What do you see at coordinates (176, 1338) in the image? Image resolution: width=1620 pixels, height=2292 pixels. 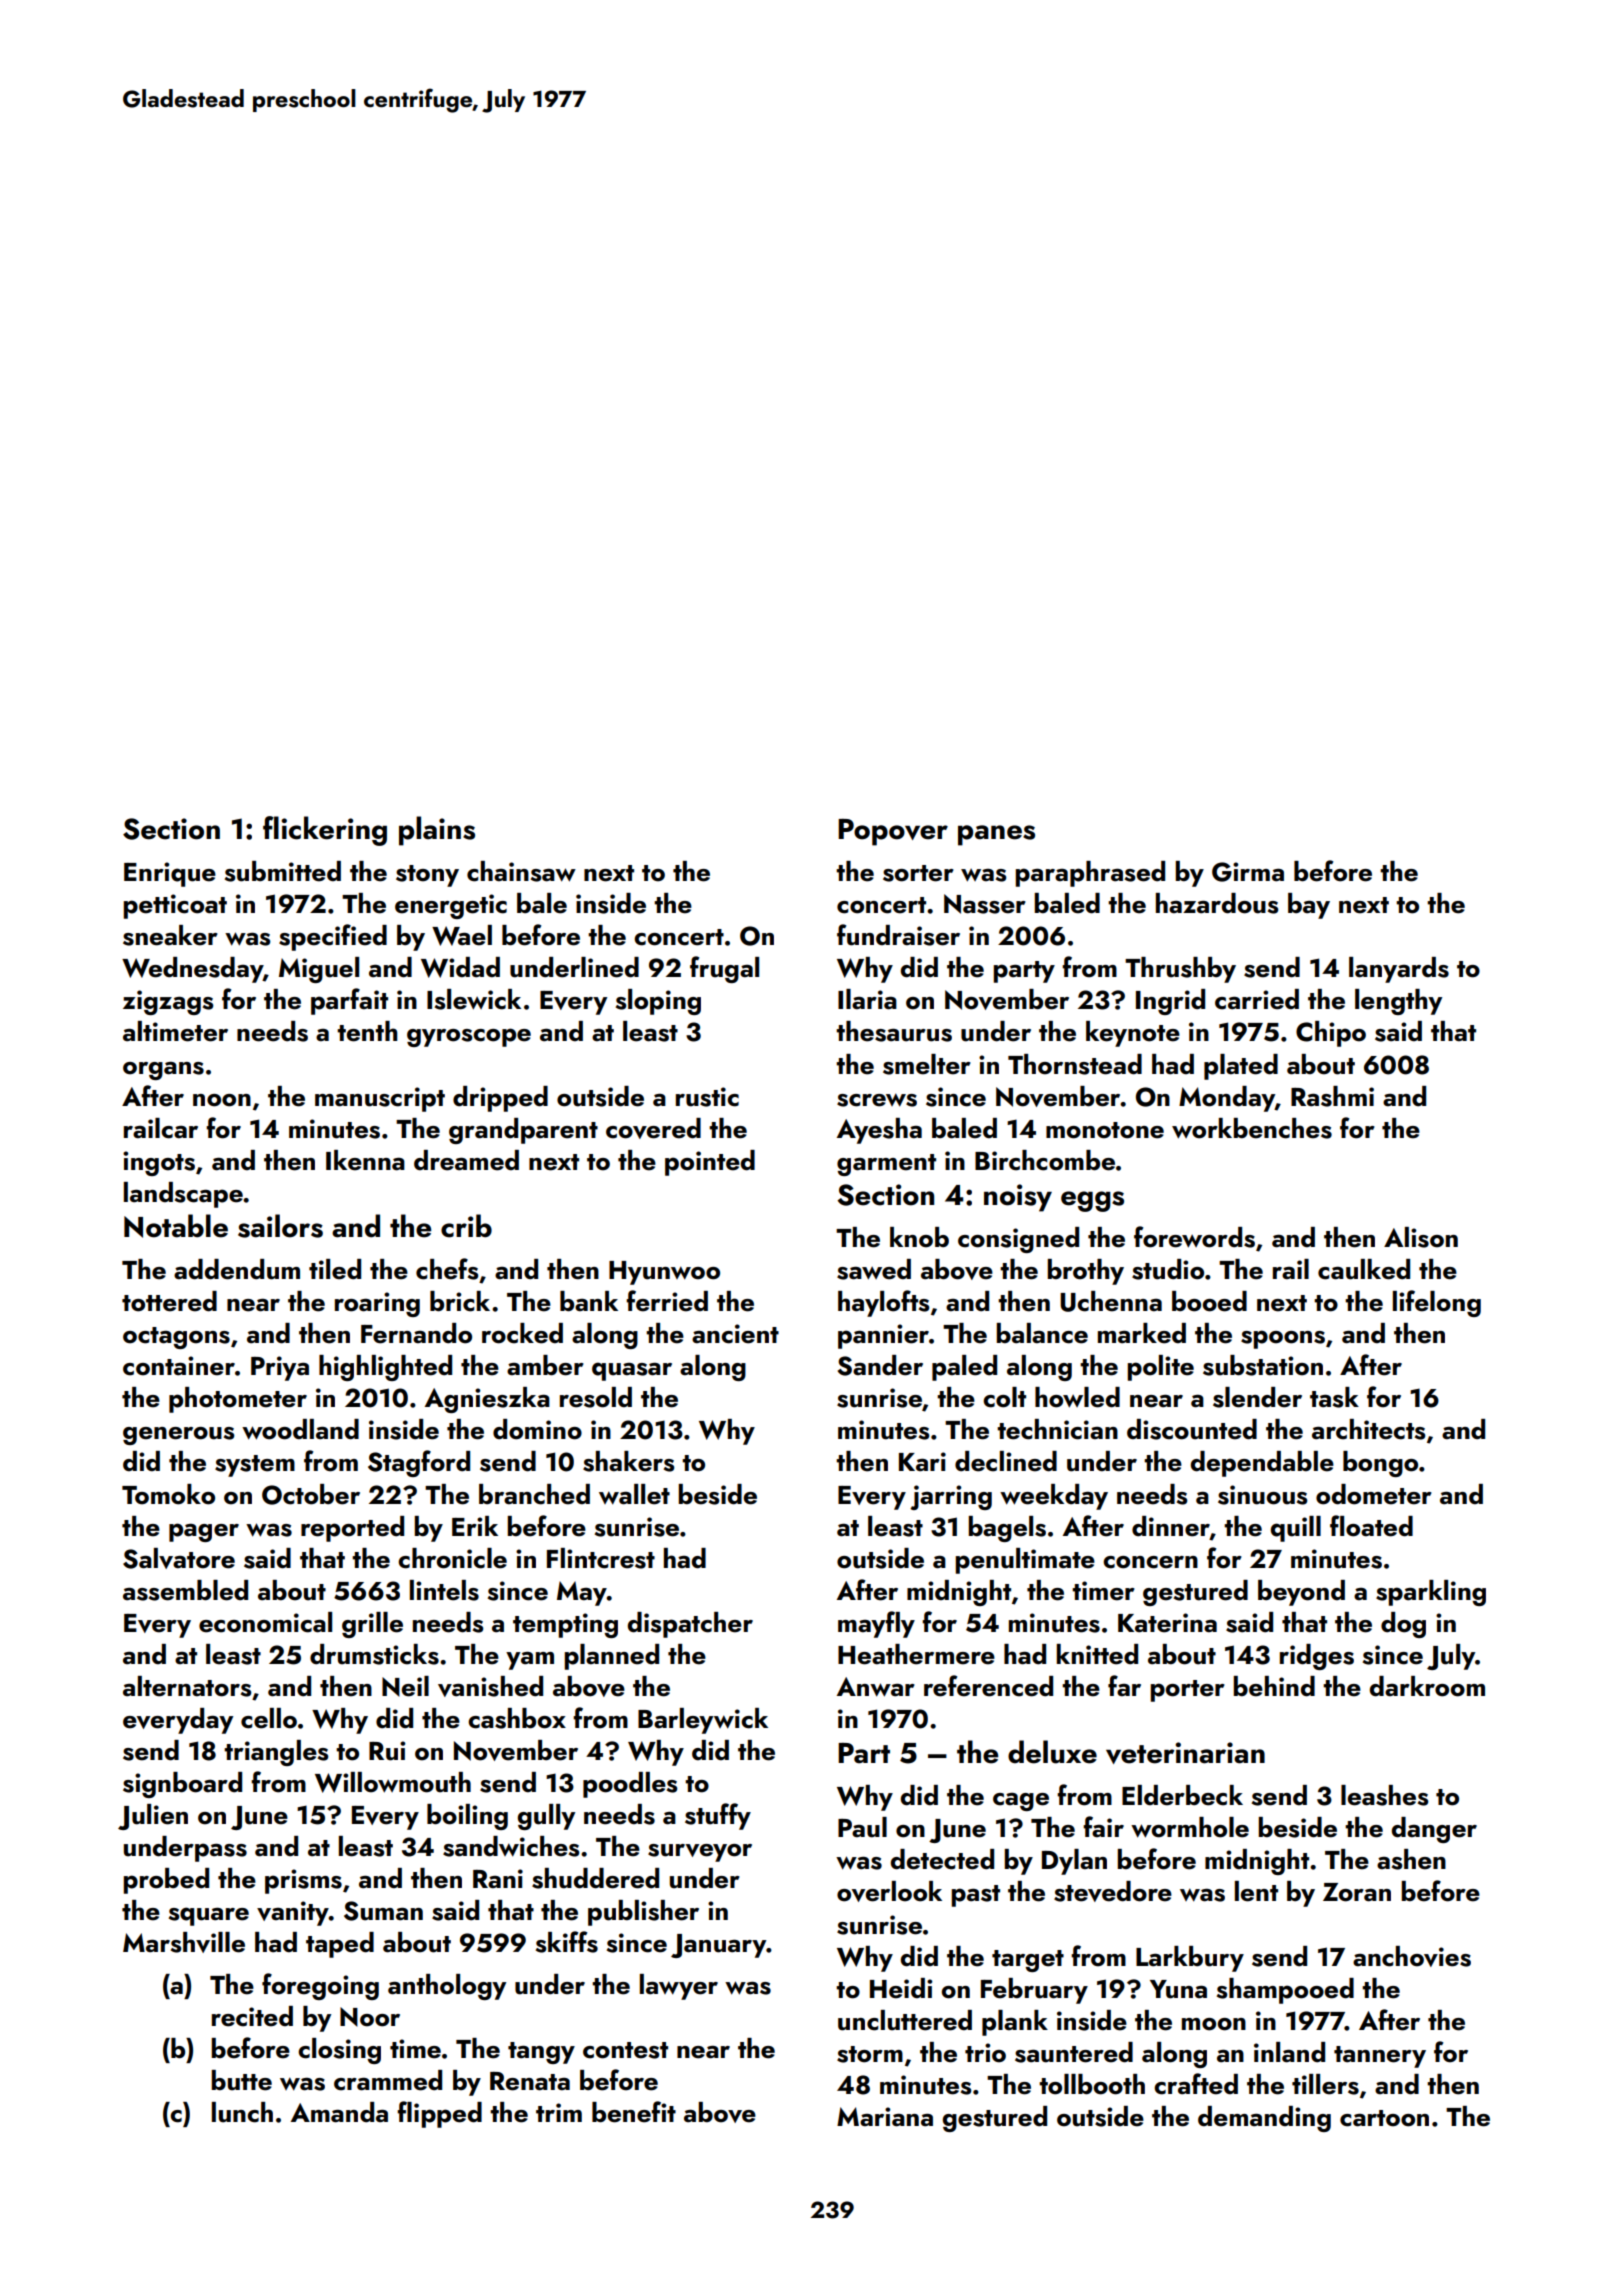 I see `octagons` at bounding box center [176, 1338].
